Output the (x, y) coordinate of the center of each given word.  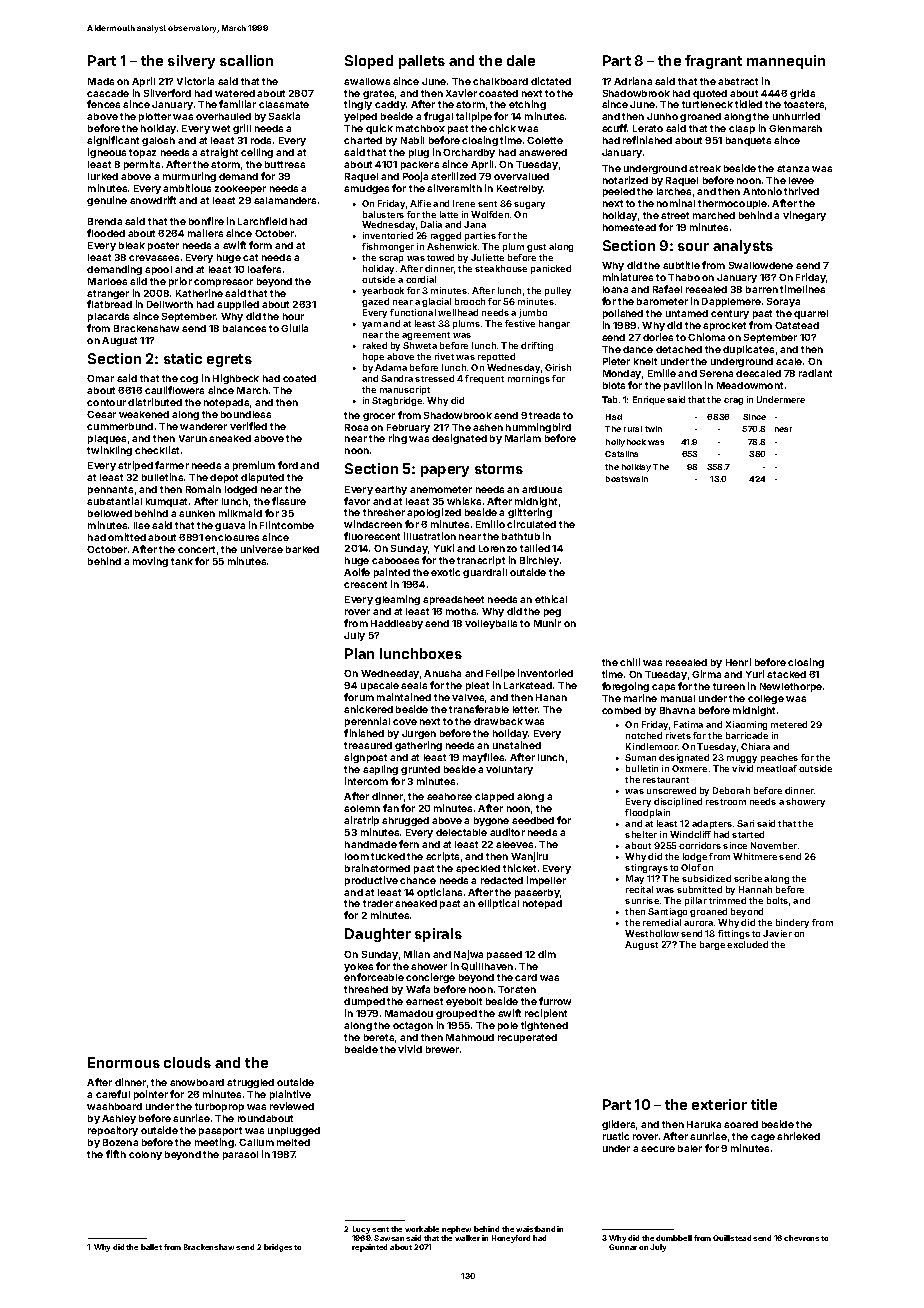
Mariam (523, 438)
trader (378, 903)
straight (219, 153)
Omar (100, 378)
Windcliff (690, 834)
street (675, 215)
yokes (358, 967)
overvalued (521, 176)
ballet (151, 1247)
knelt (645, 361)
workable (422, 1229)
